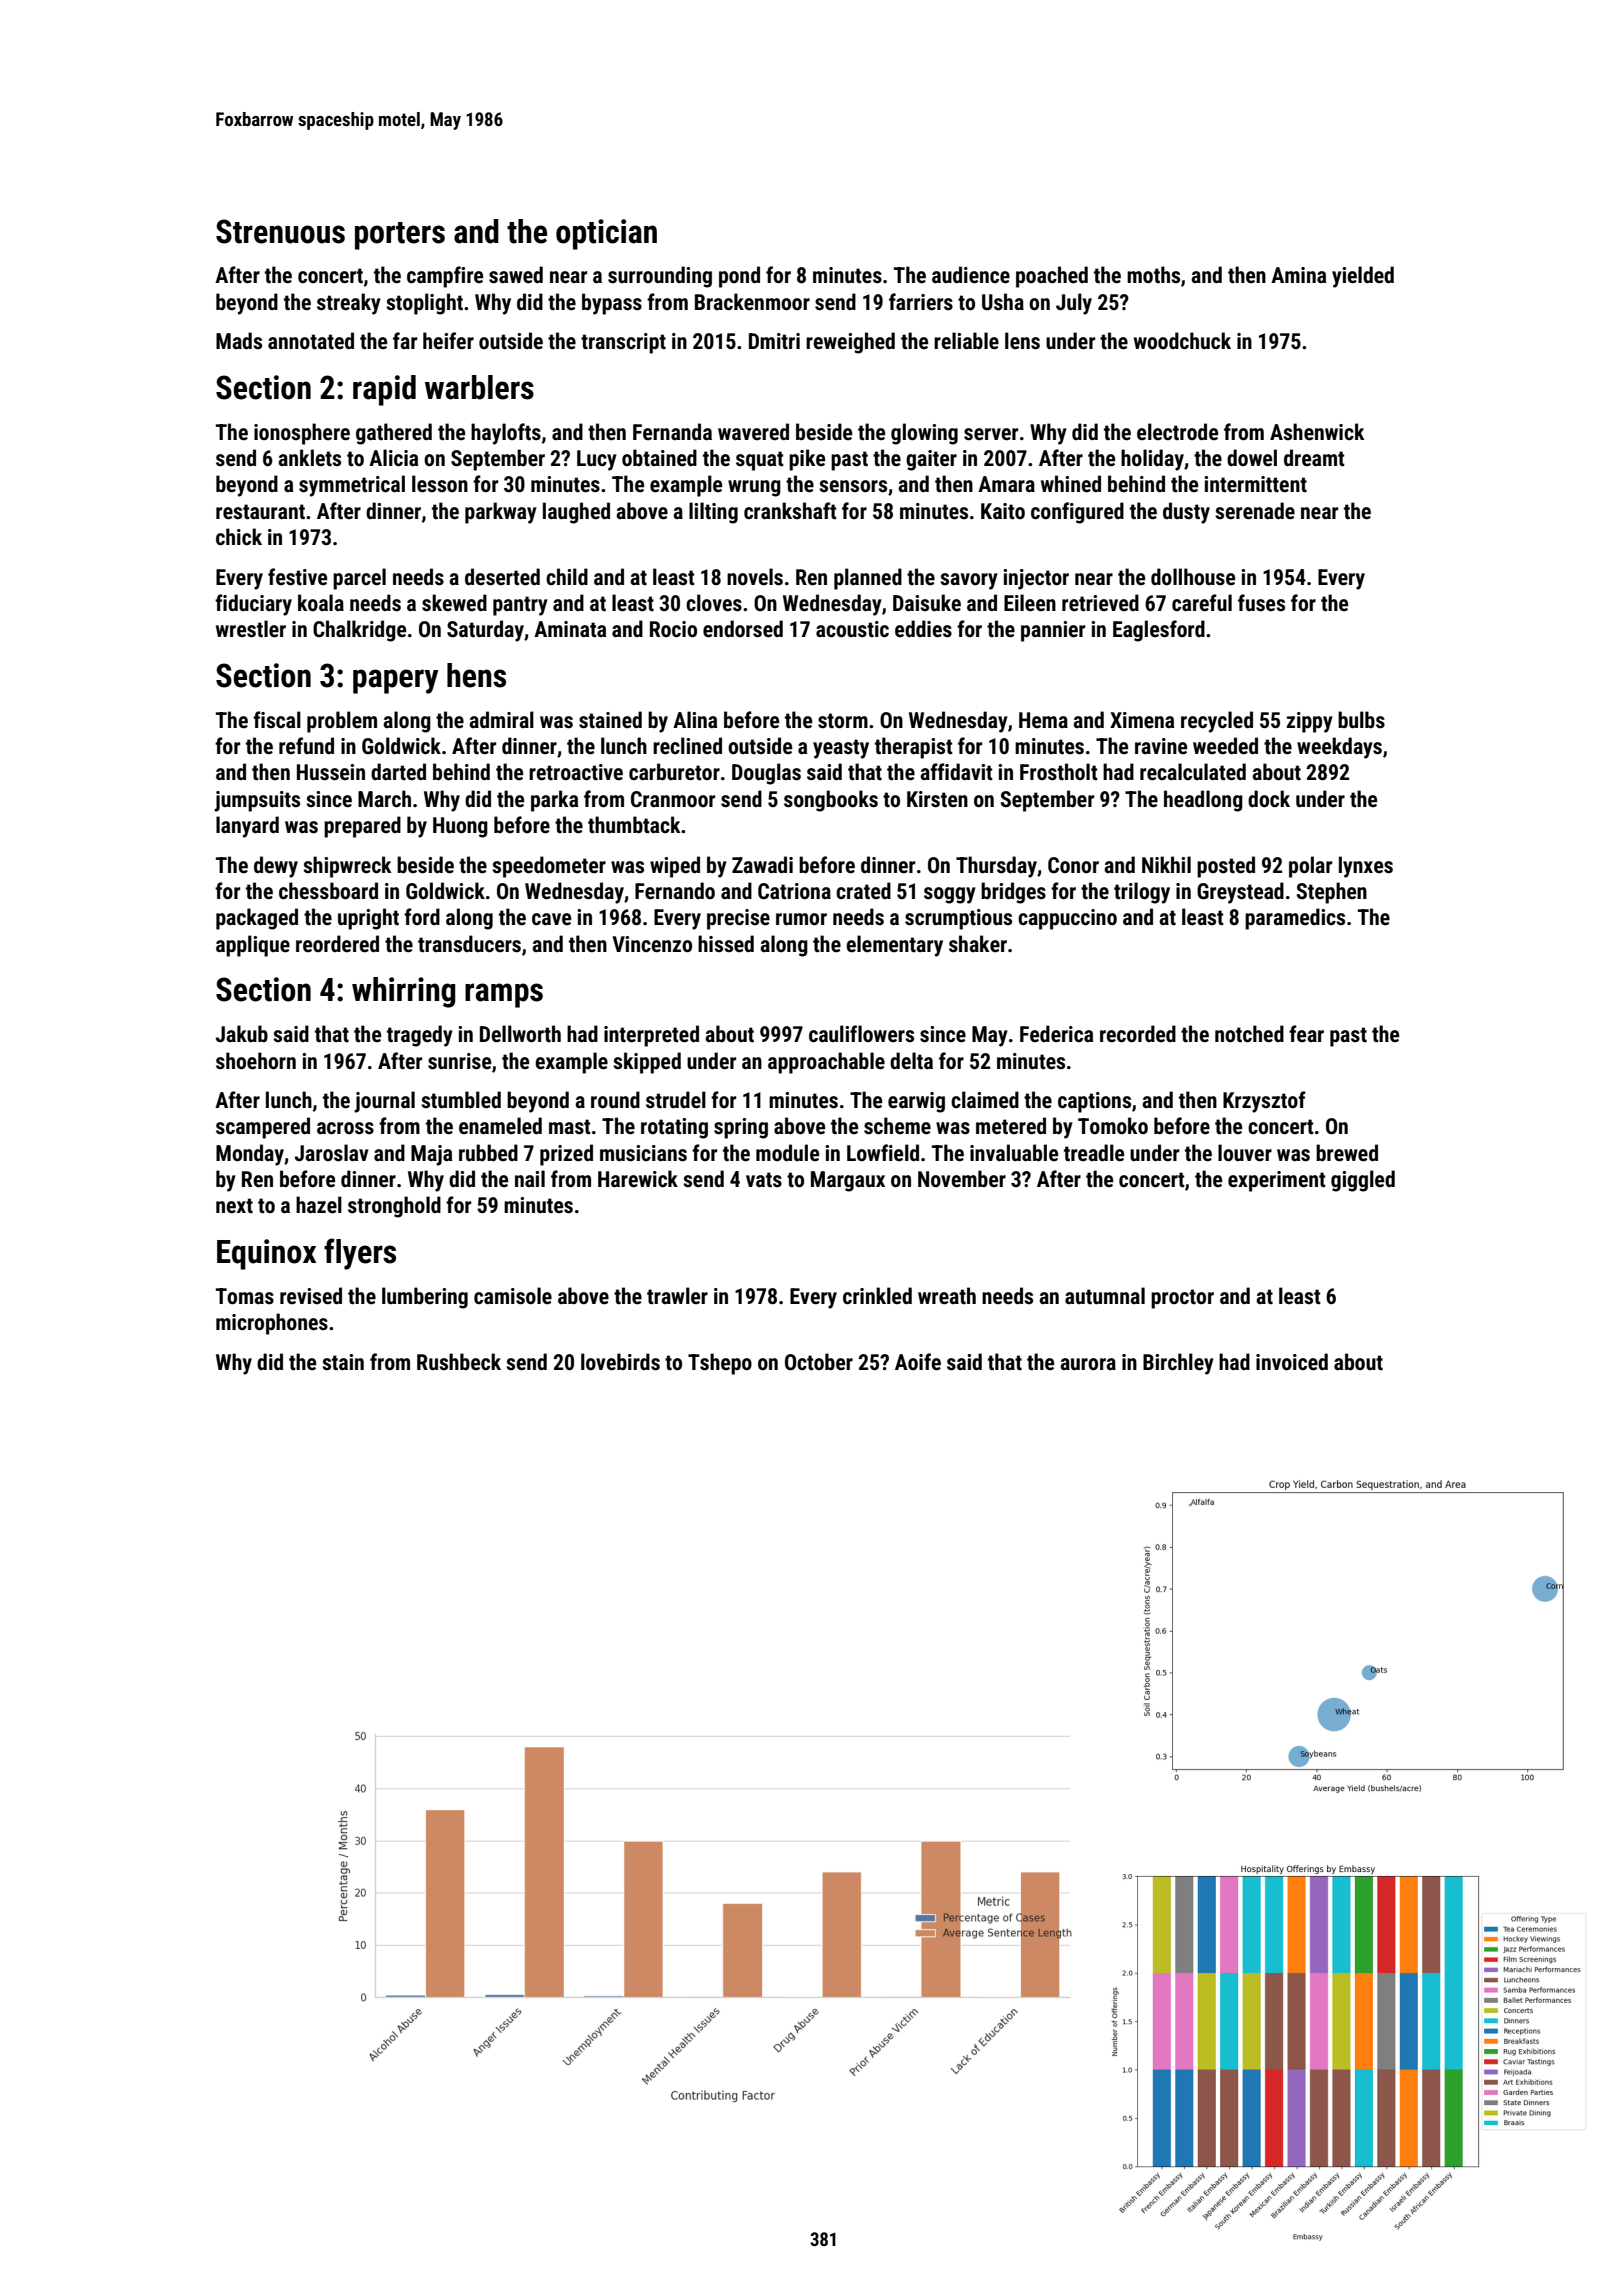 This image has width=1620, height=2292. I want to click on woodchuck, so click(1182, 340).
